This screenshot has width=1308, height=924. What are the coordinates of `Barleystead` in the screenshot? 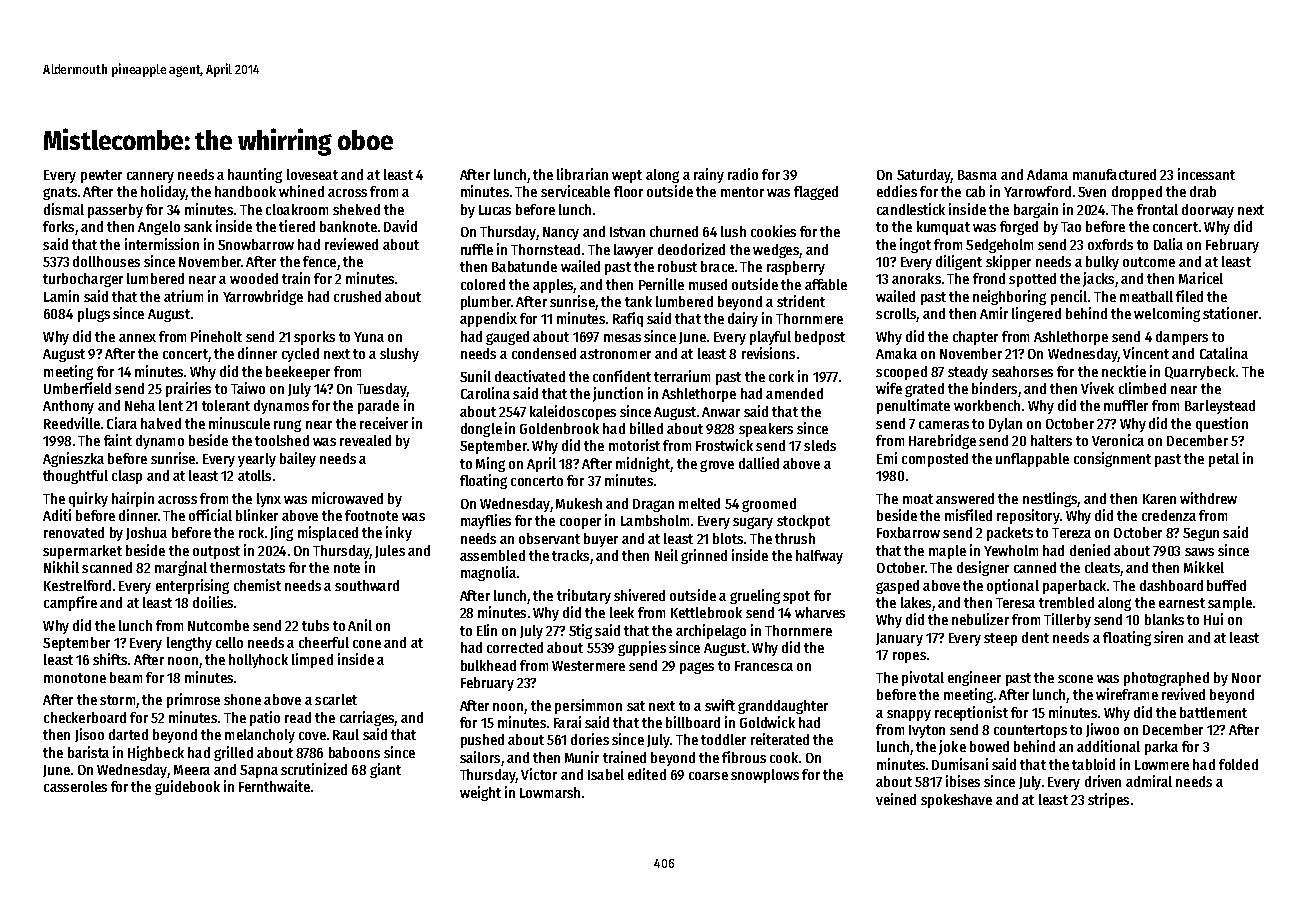 It's located at (1220, 407).
